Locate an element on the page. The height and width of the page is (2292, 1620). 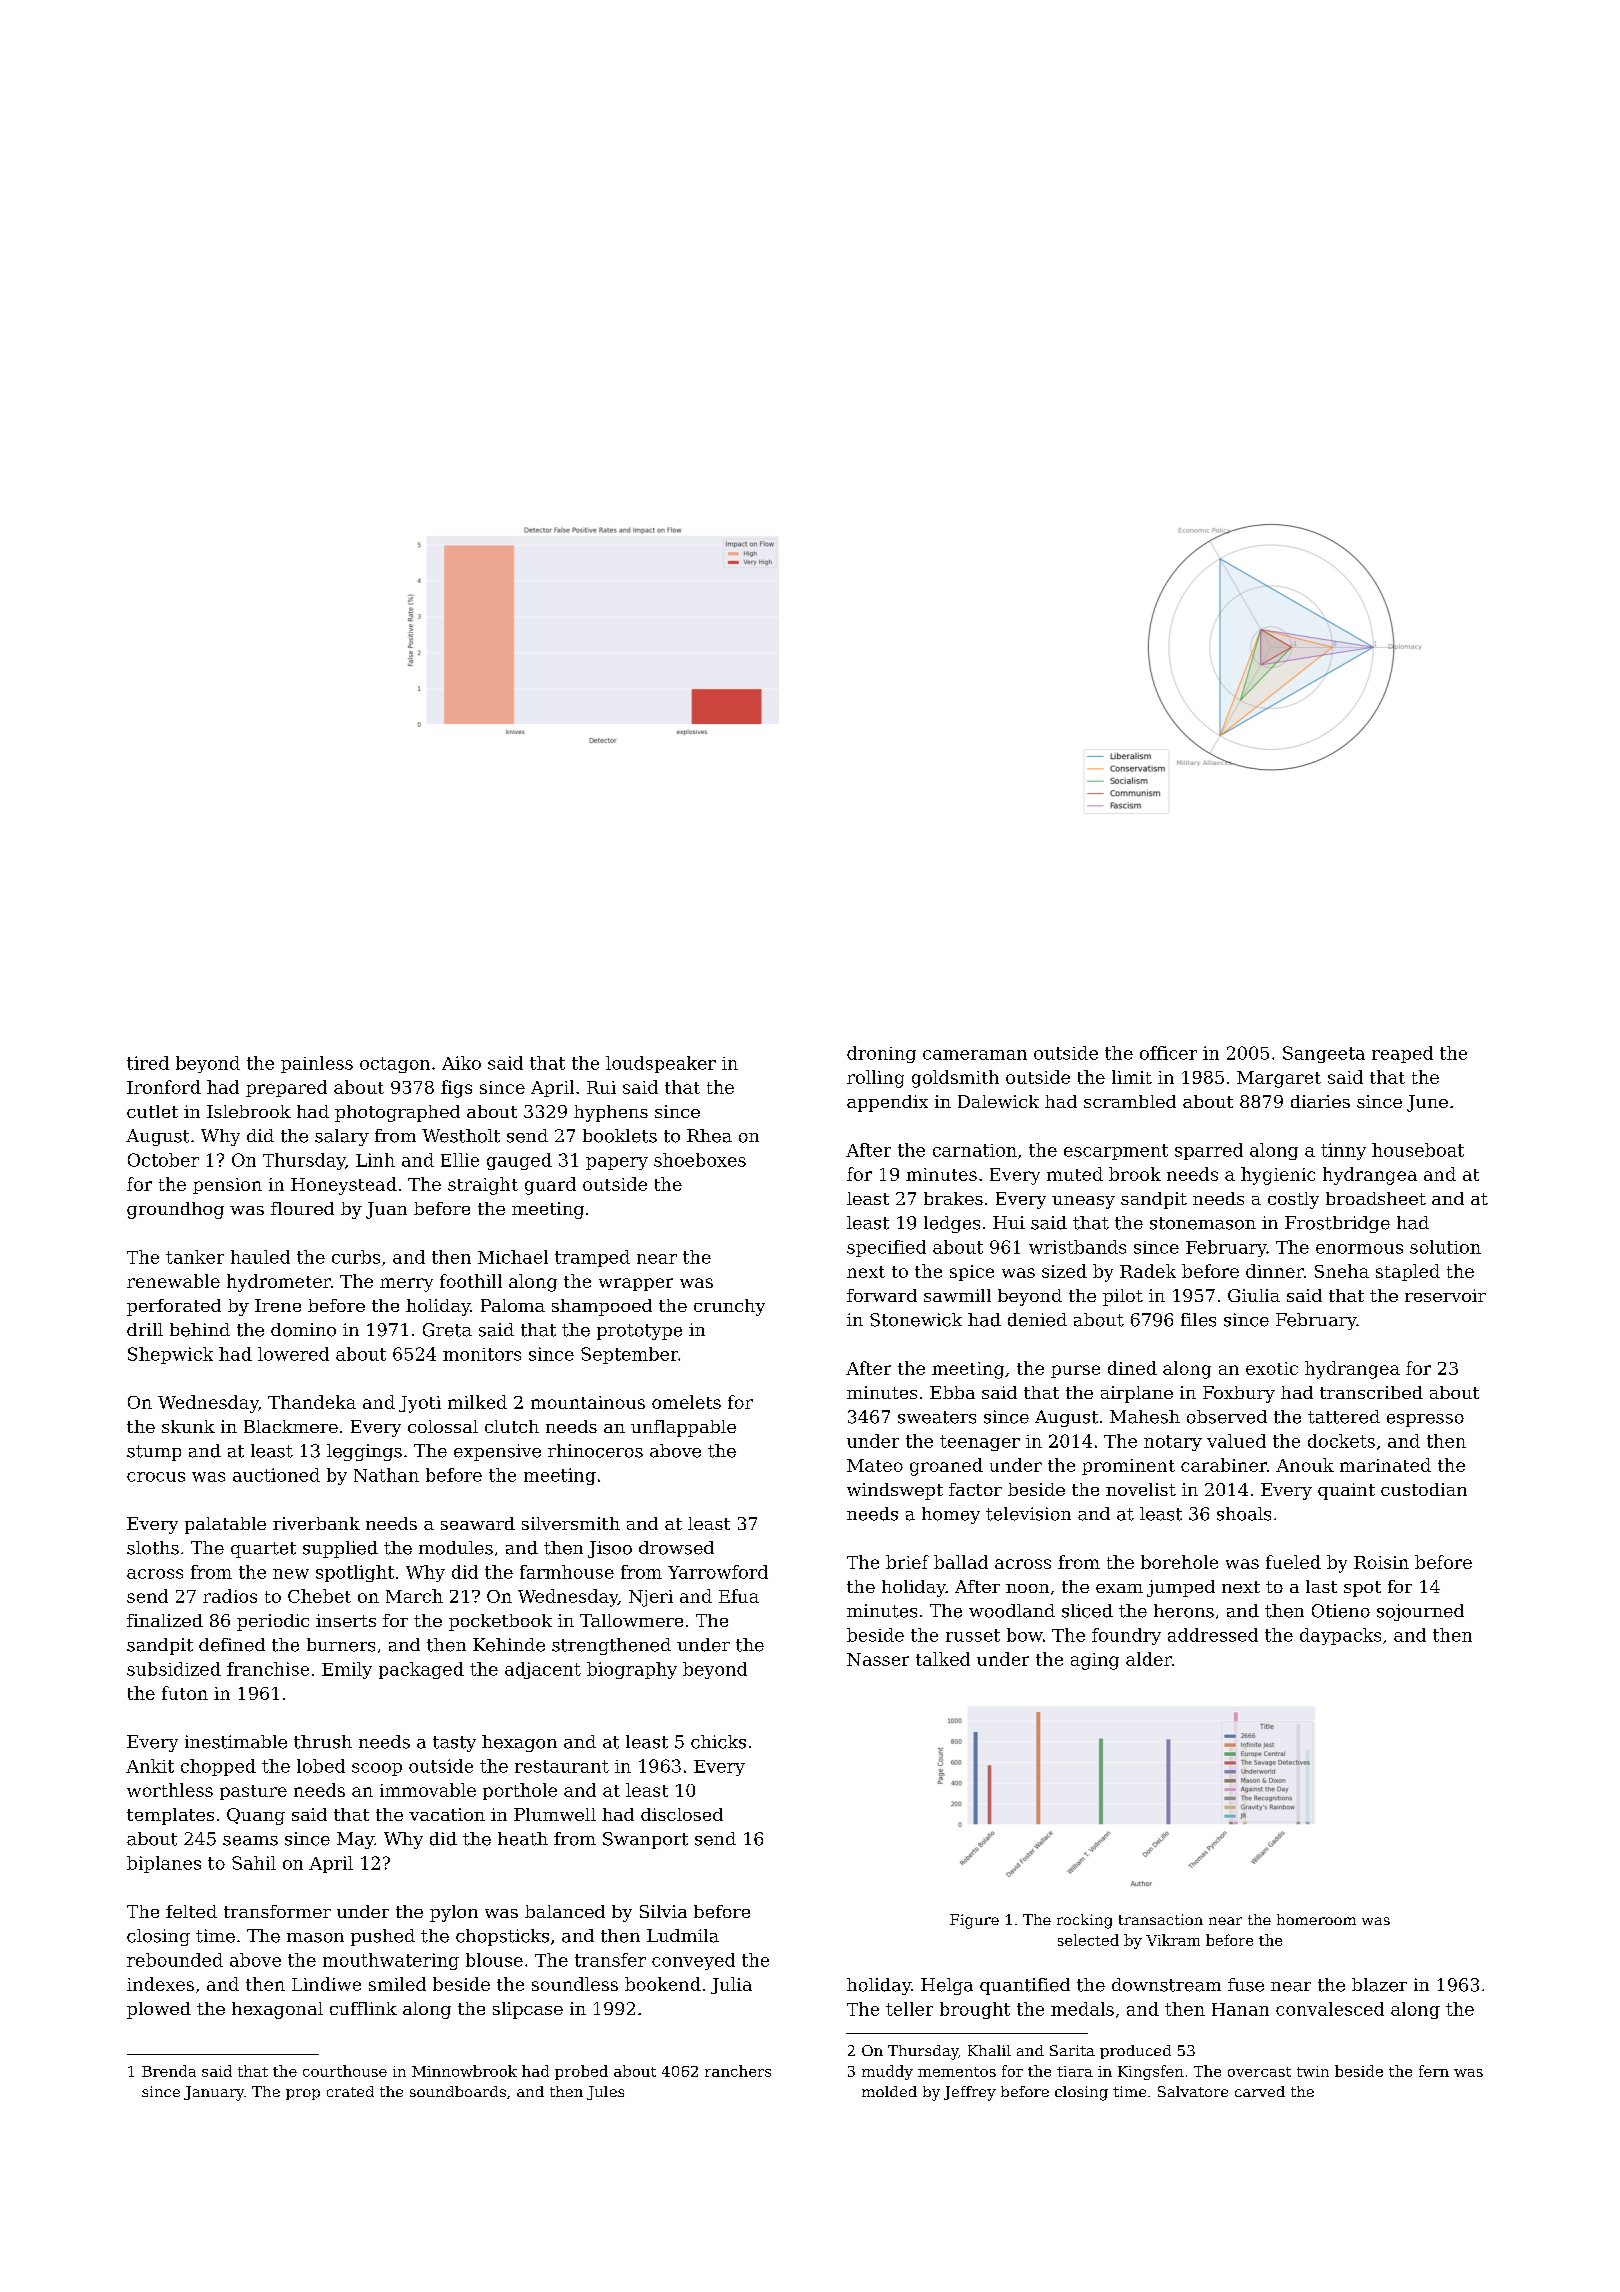
blazer is located at coordinates (1379, 1985).
